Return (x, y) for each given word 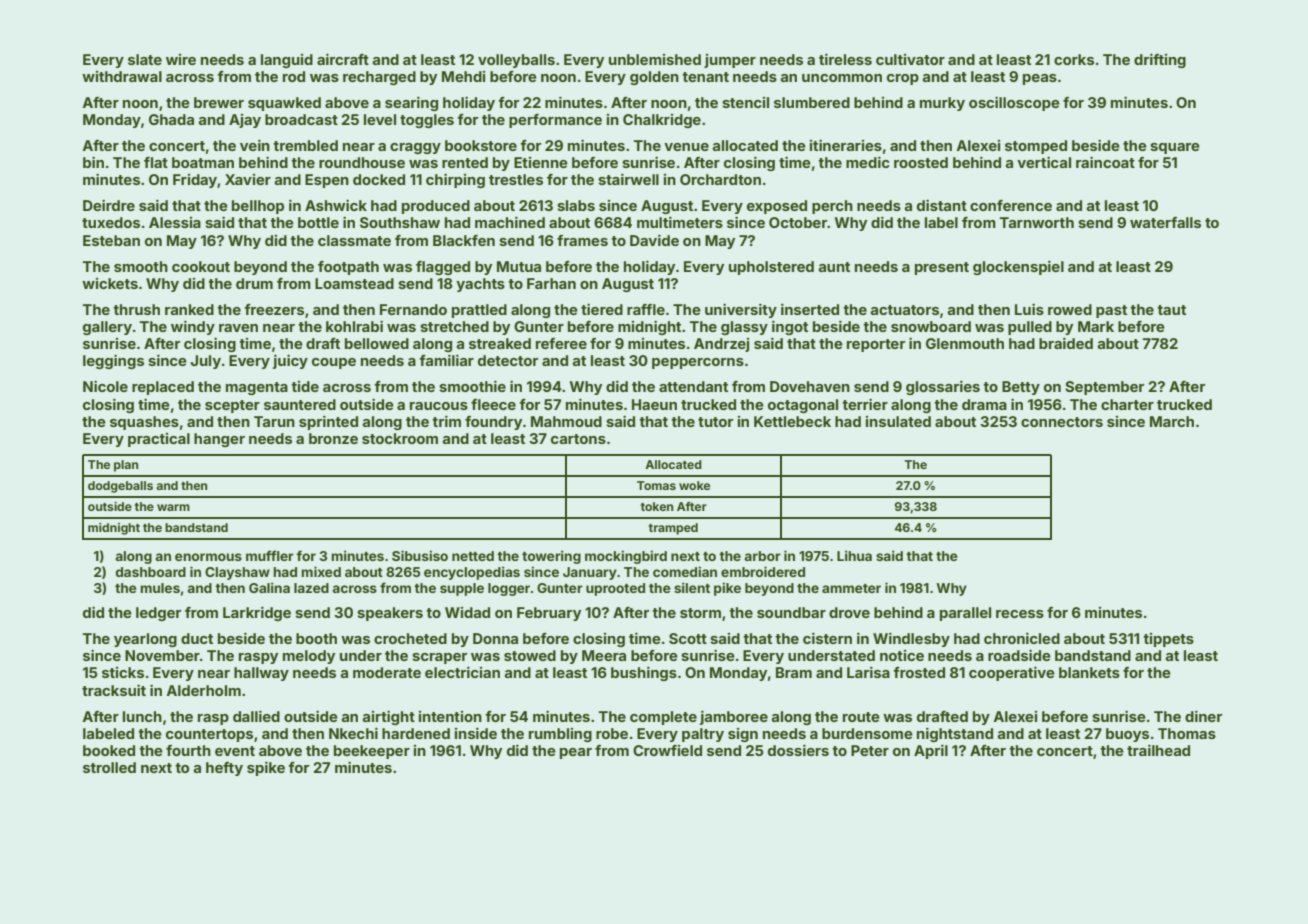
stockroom (400, 438)
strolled (109, 767)
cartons (578, 439)
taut (1171, 310)
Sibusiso (420, 555)
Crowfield (667, 750)
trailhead (1158, 750)
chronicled (1022, 638)
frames (582, 240)
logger (509, 589)
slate (145, 59)
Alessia (175, 222)
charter (1127, 404)
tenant (705, 77)
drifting (1160, 61)
